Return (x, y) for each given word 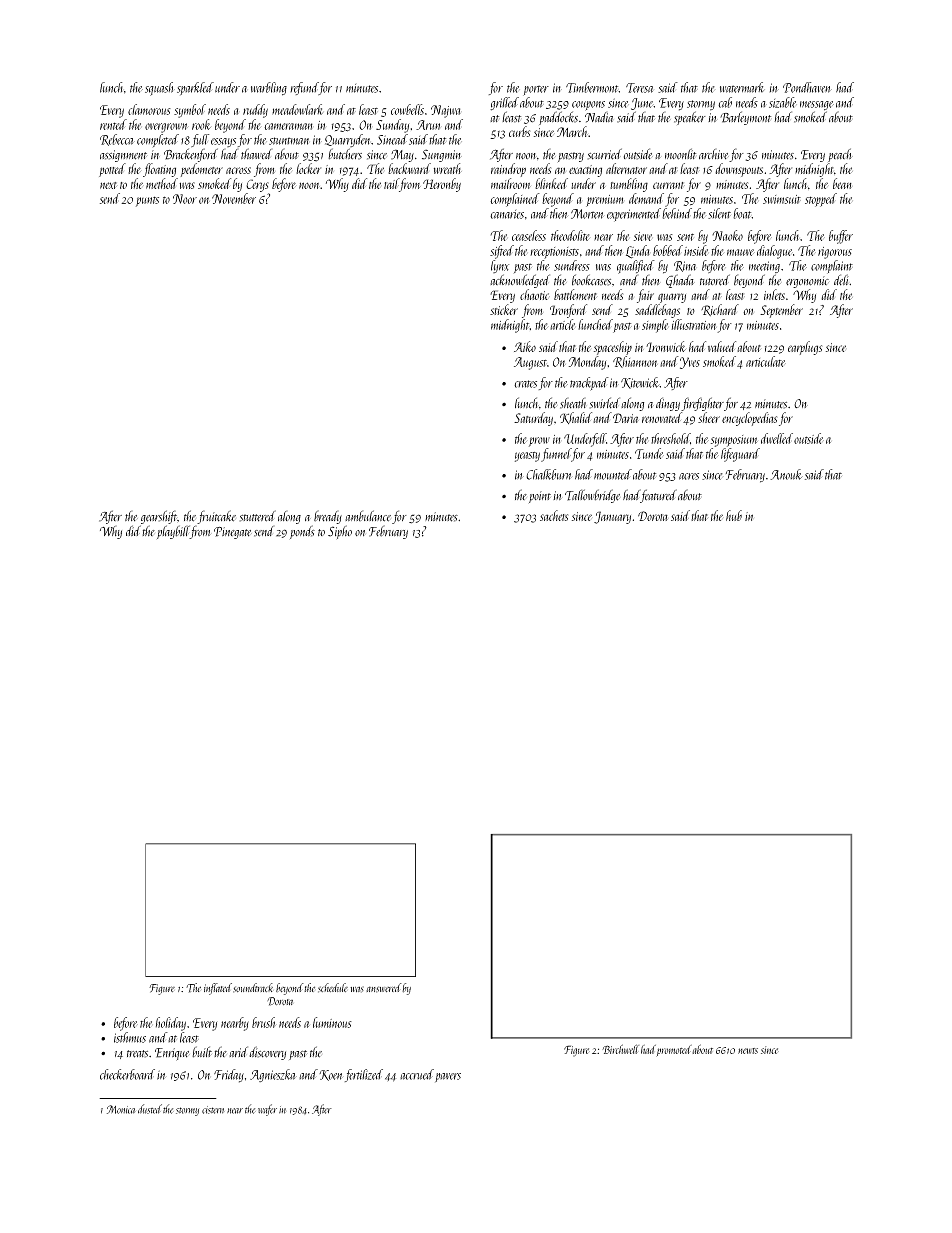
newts (748, 1051)
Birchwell (620, 1049)
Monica (121, 1109)
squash (160, 89)
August (530, 363)
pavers (448, 1077)
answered (384, 988)
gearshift (159, 517)
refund (304, 88)
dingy (668, 404)
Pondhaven (807, 87)
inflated (218, 989)
